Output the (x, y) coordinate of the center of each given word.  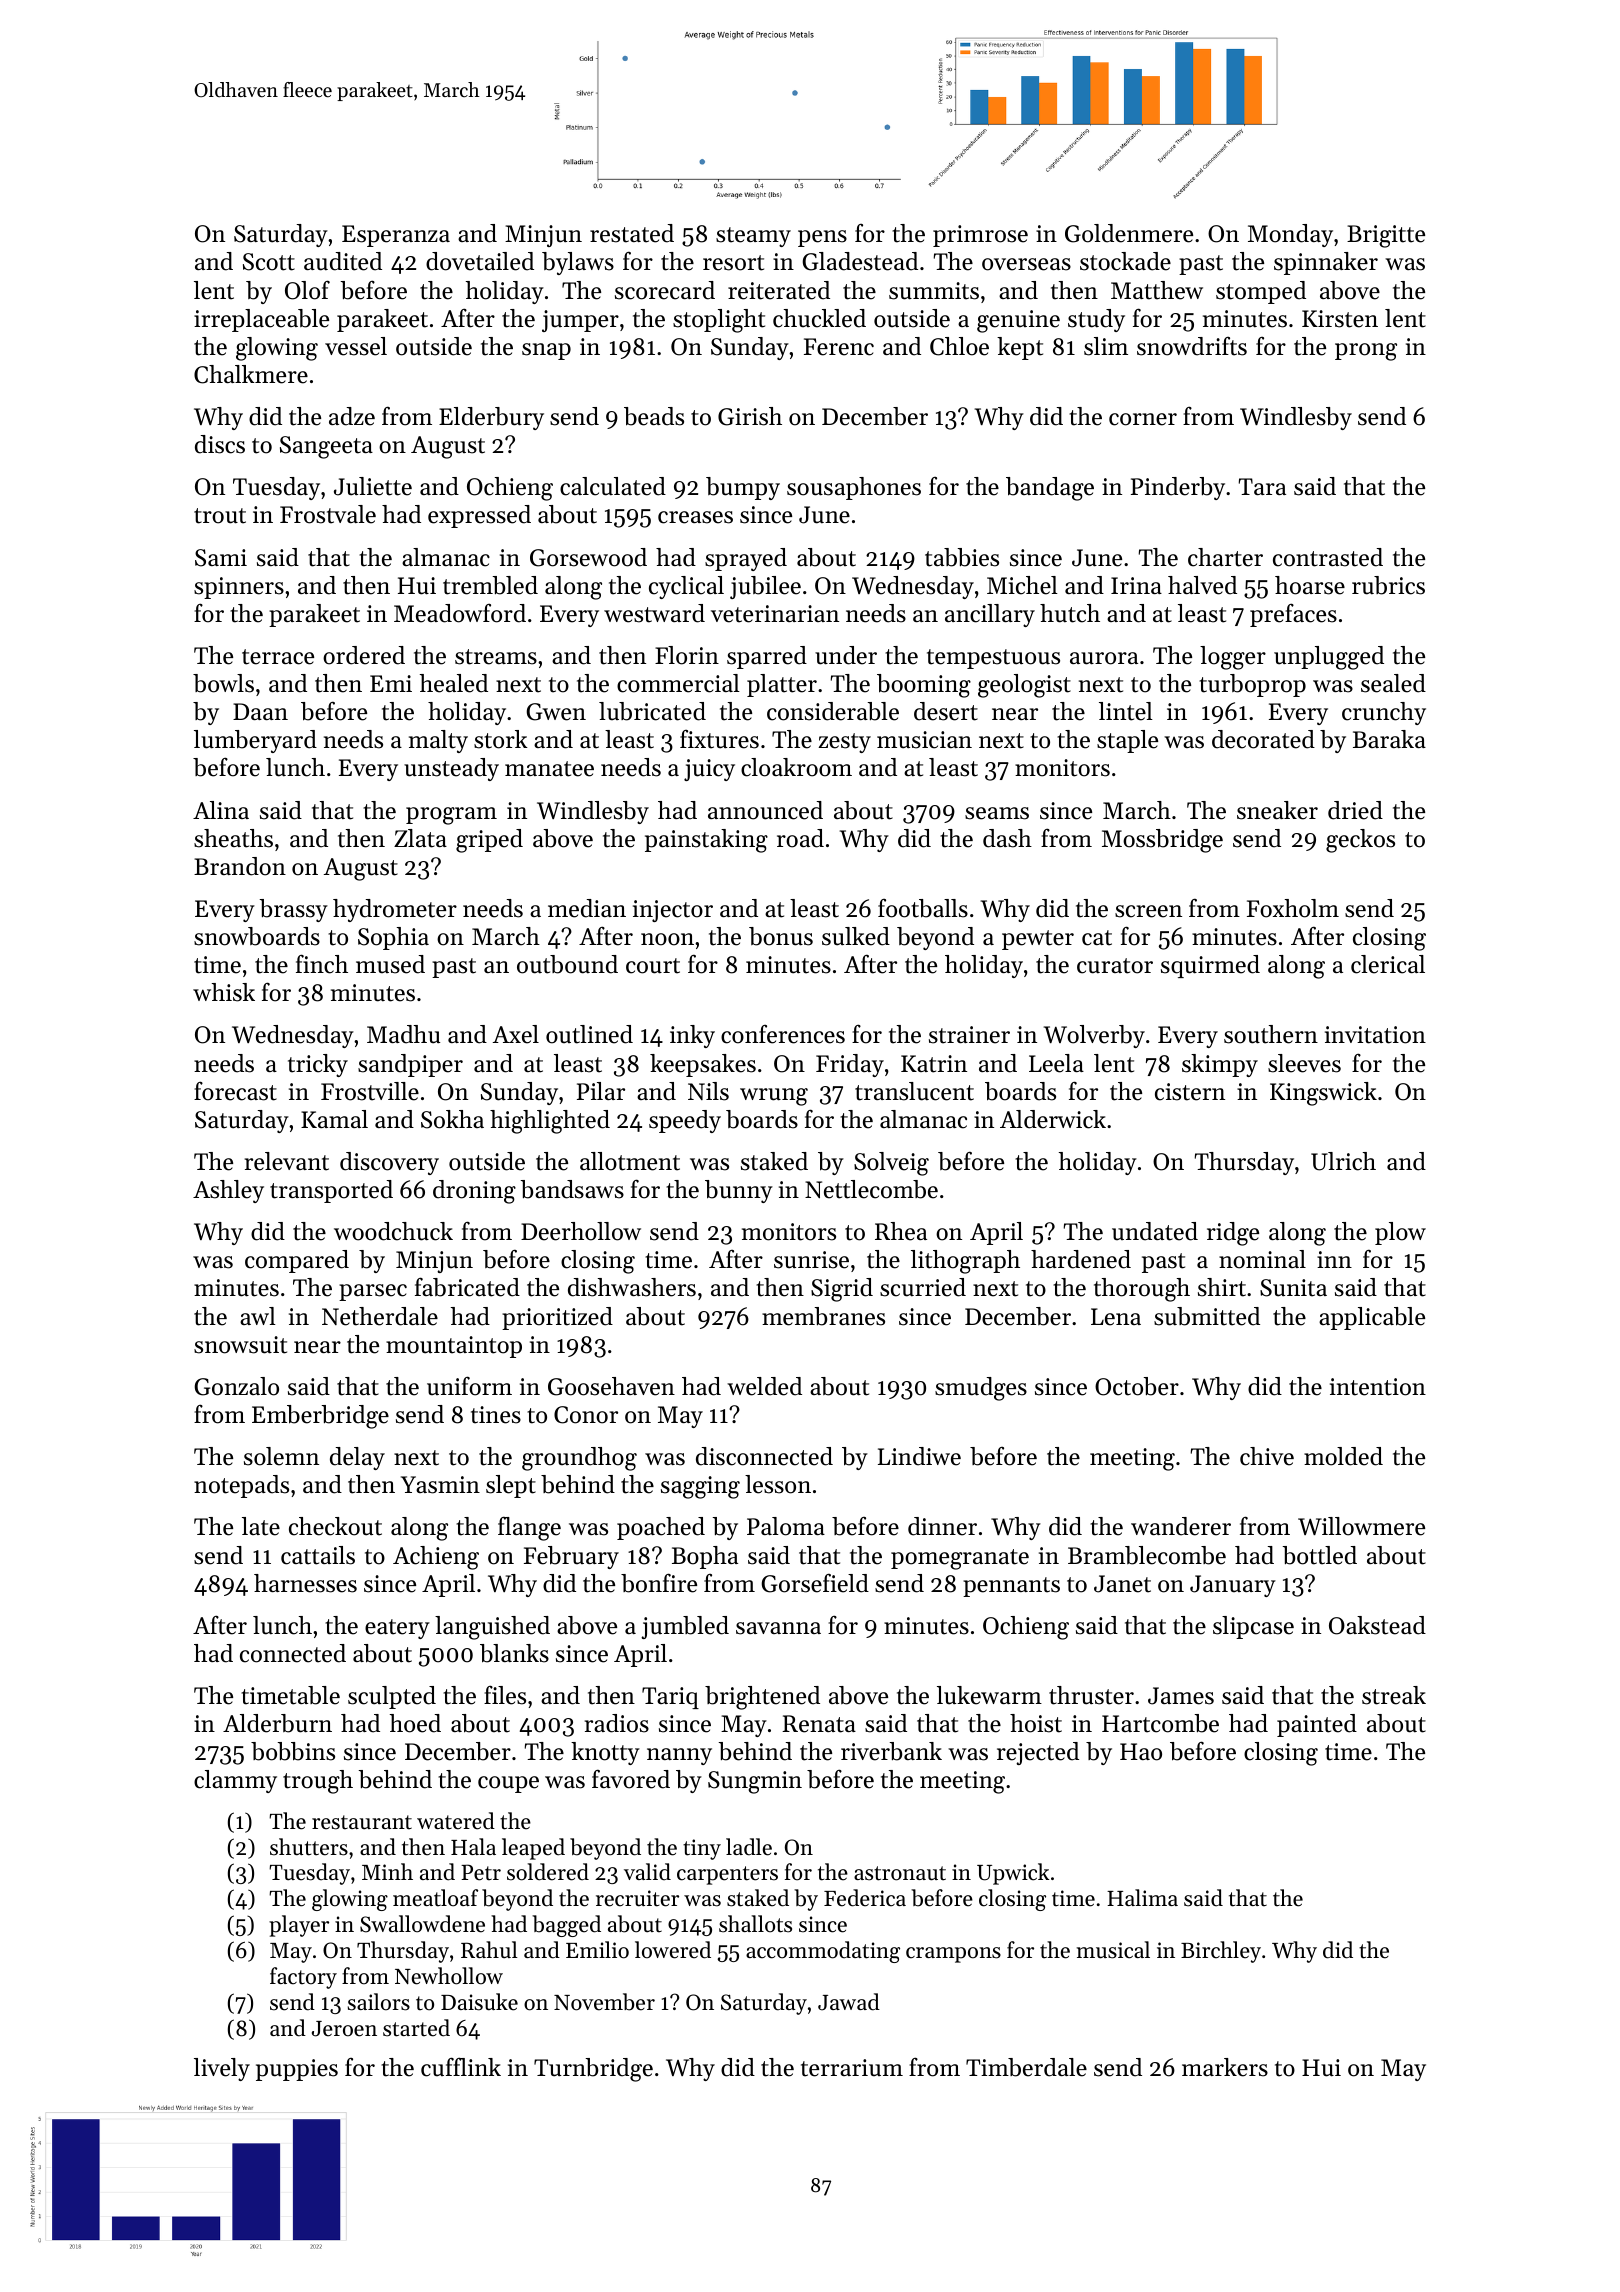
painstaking (706, 841)
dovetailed (480, 261)
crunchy (1384, 713)
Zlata (420, 838)
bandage (1050, 489)
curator (1115, 966)
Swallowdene (422, 1924)
